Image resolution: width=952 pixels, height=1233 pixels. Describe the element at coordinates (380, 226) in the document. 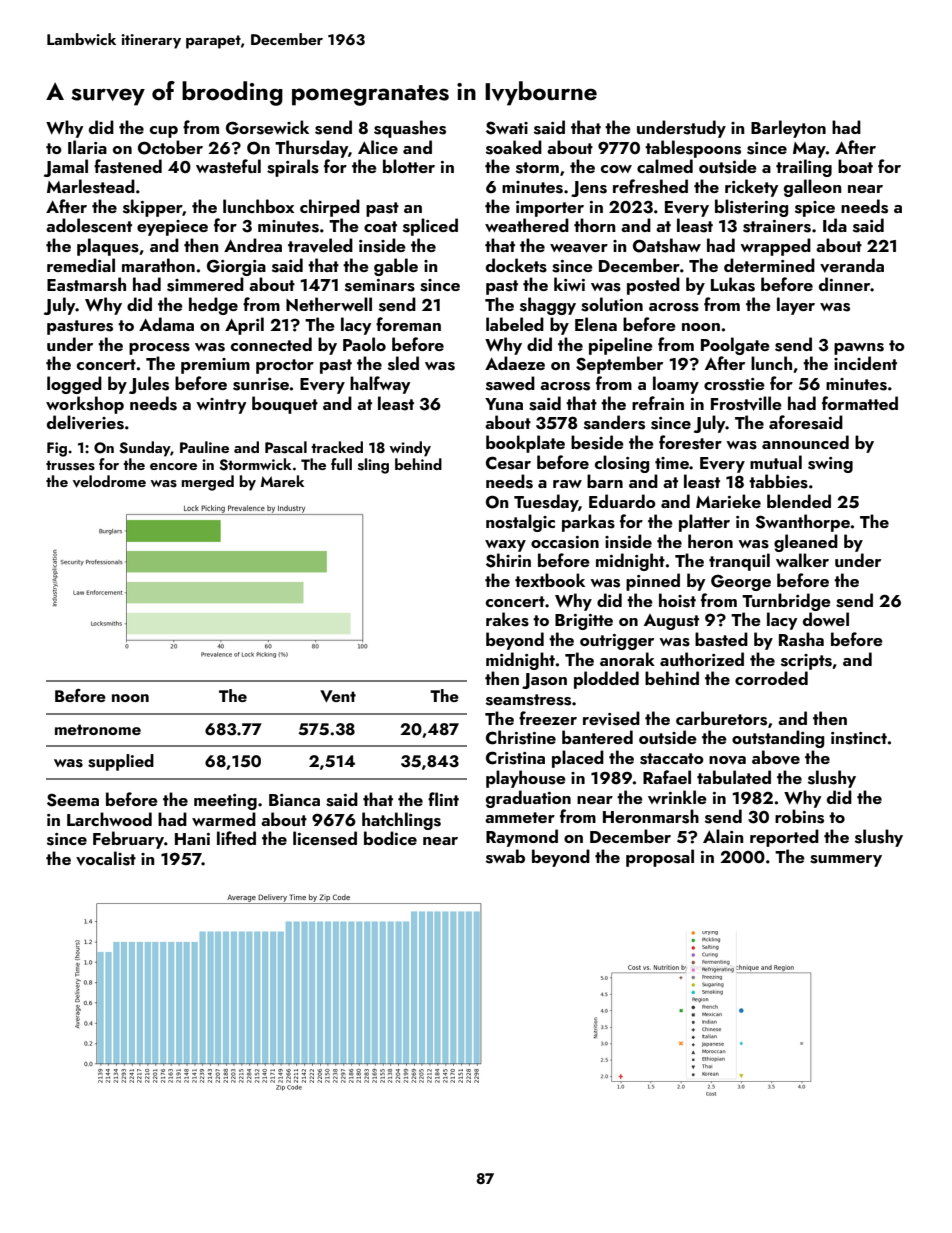

I see `coat` at that location.
